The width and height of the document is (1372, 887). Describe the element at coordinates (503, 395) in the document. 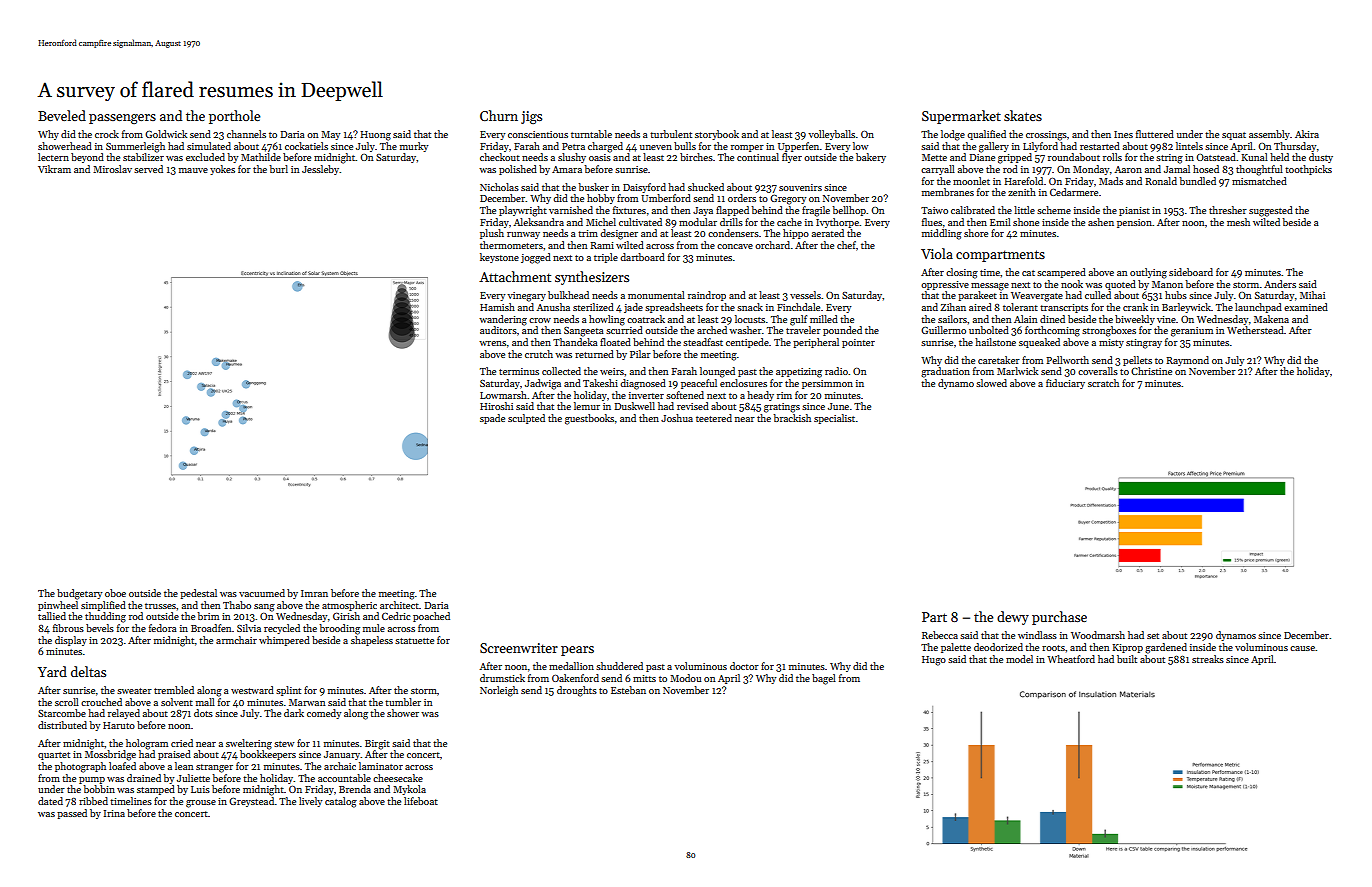

I see `Lowmarsh` at that location.
